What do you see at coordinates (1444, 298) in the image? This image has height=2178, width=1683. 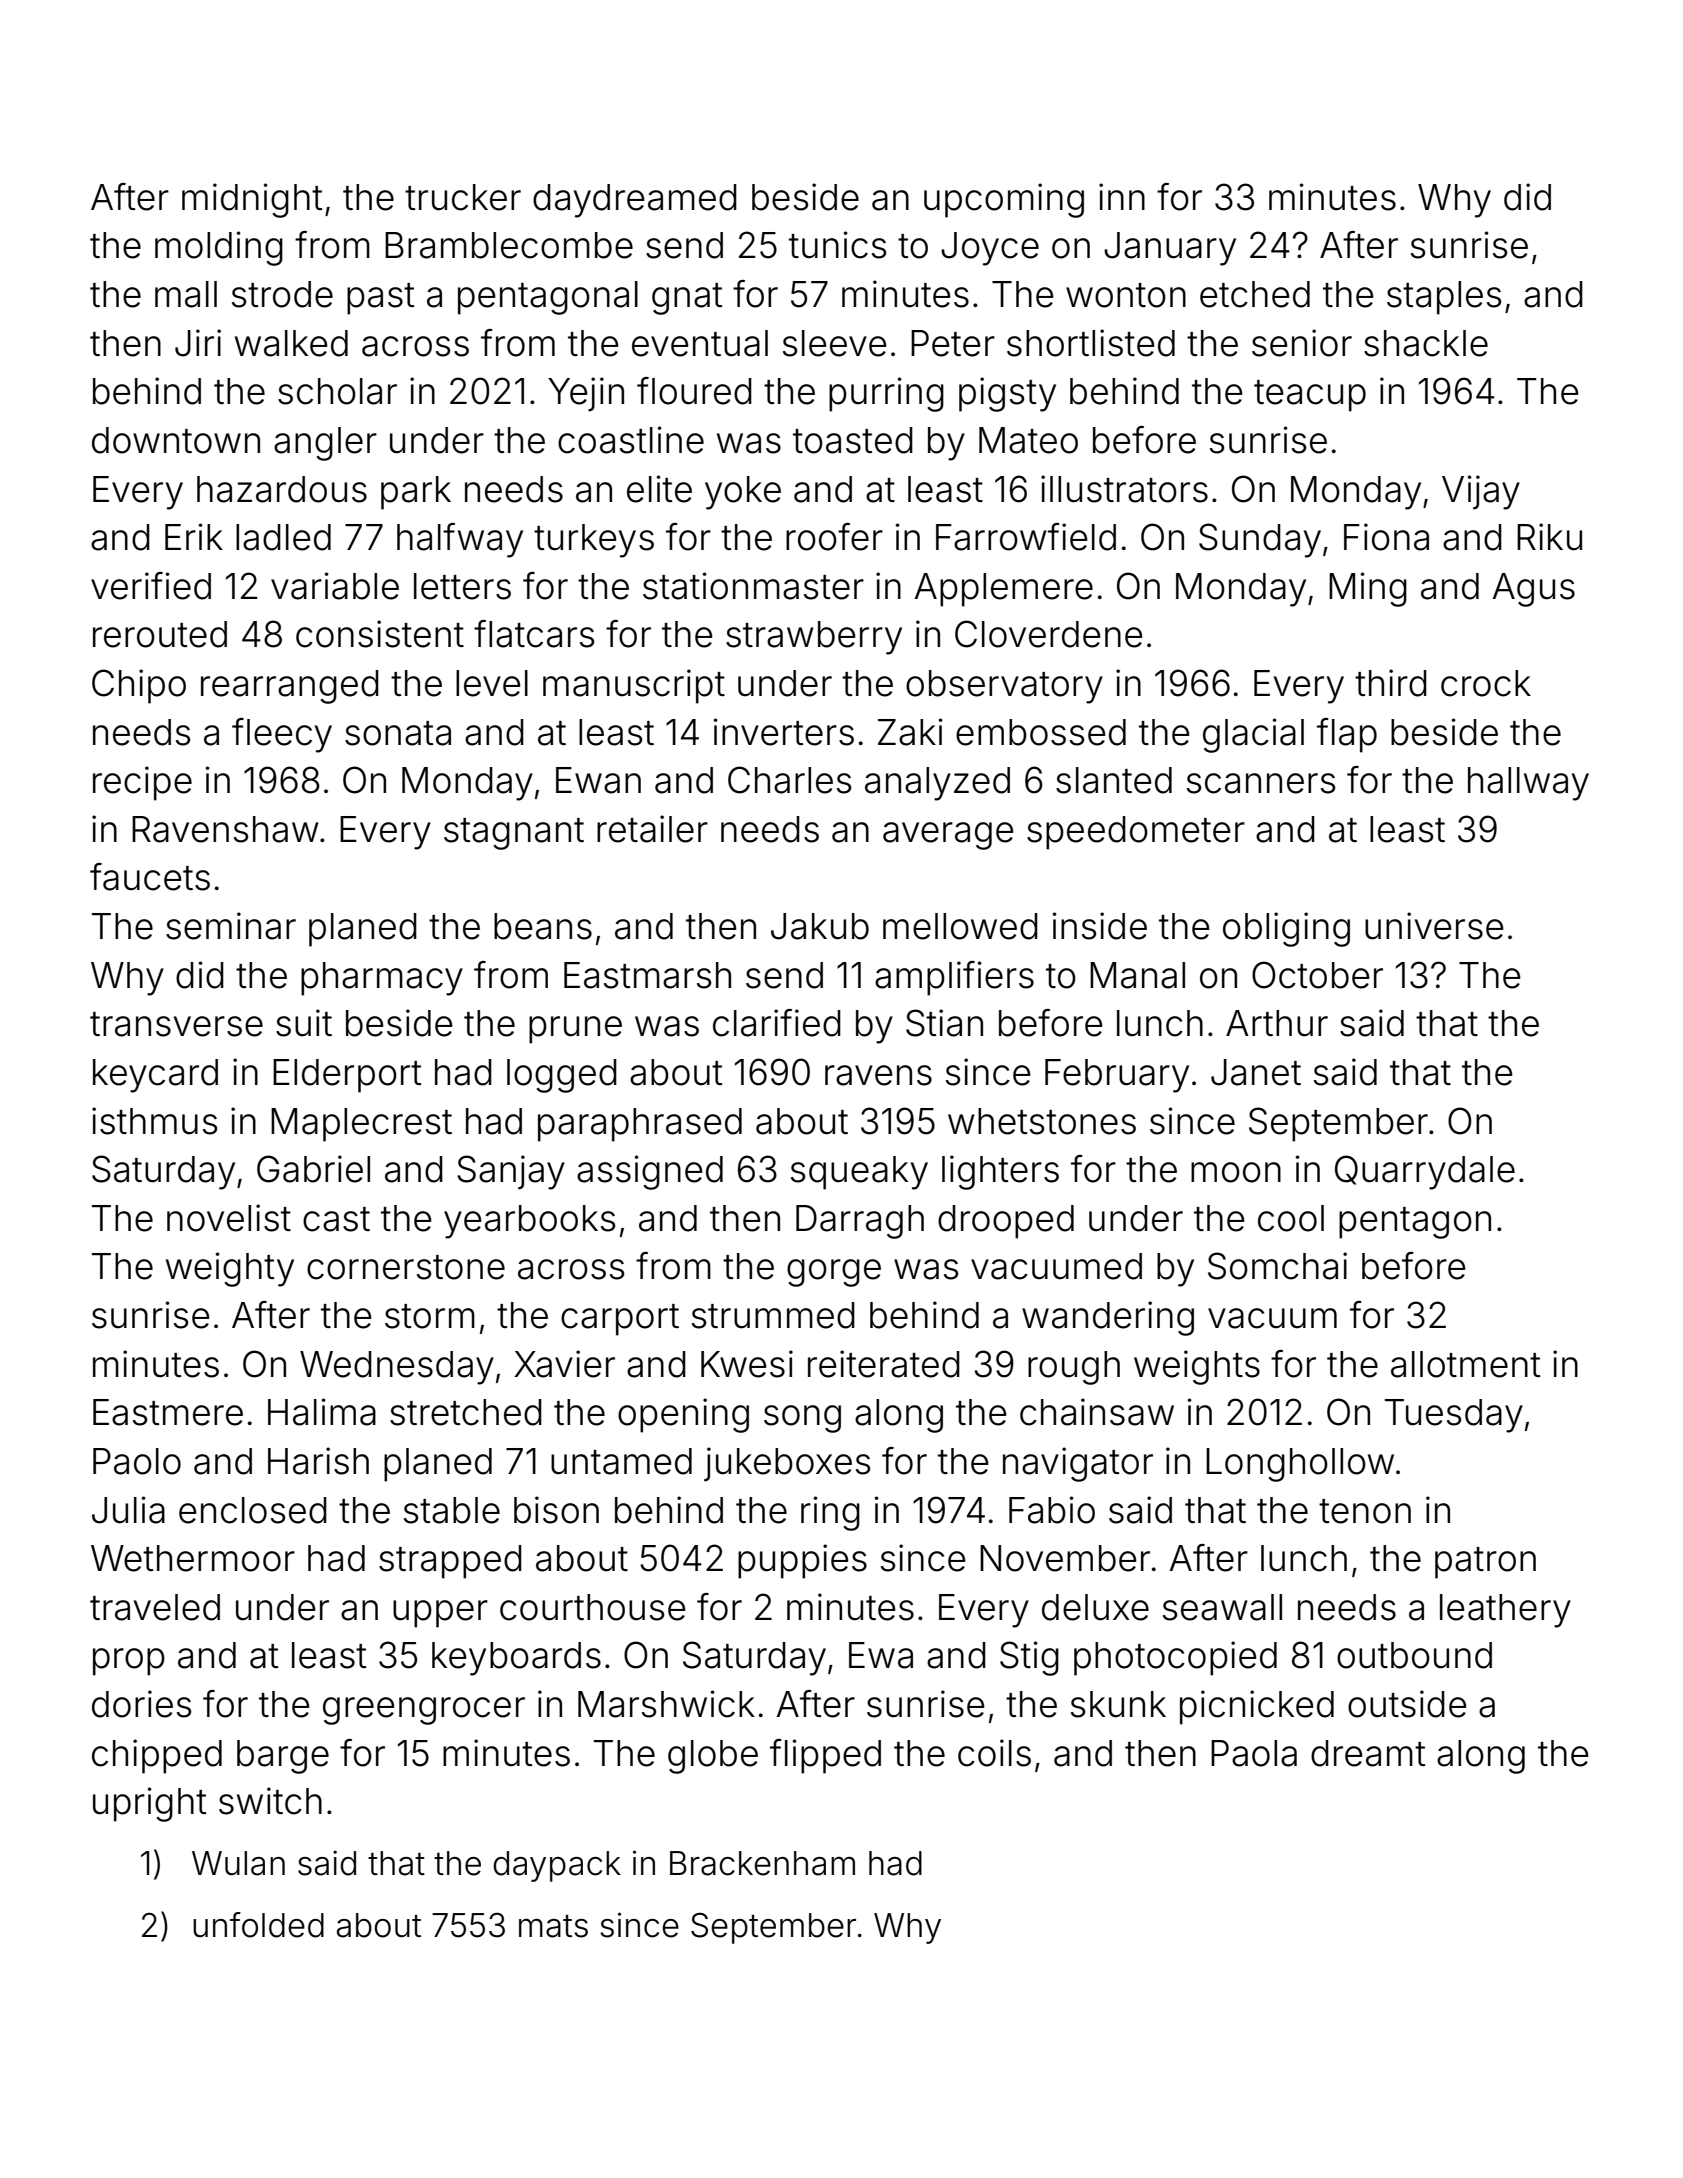 I see `staples` at bounding box center [1444, 298].
